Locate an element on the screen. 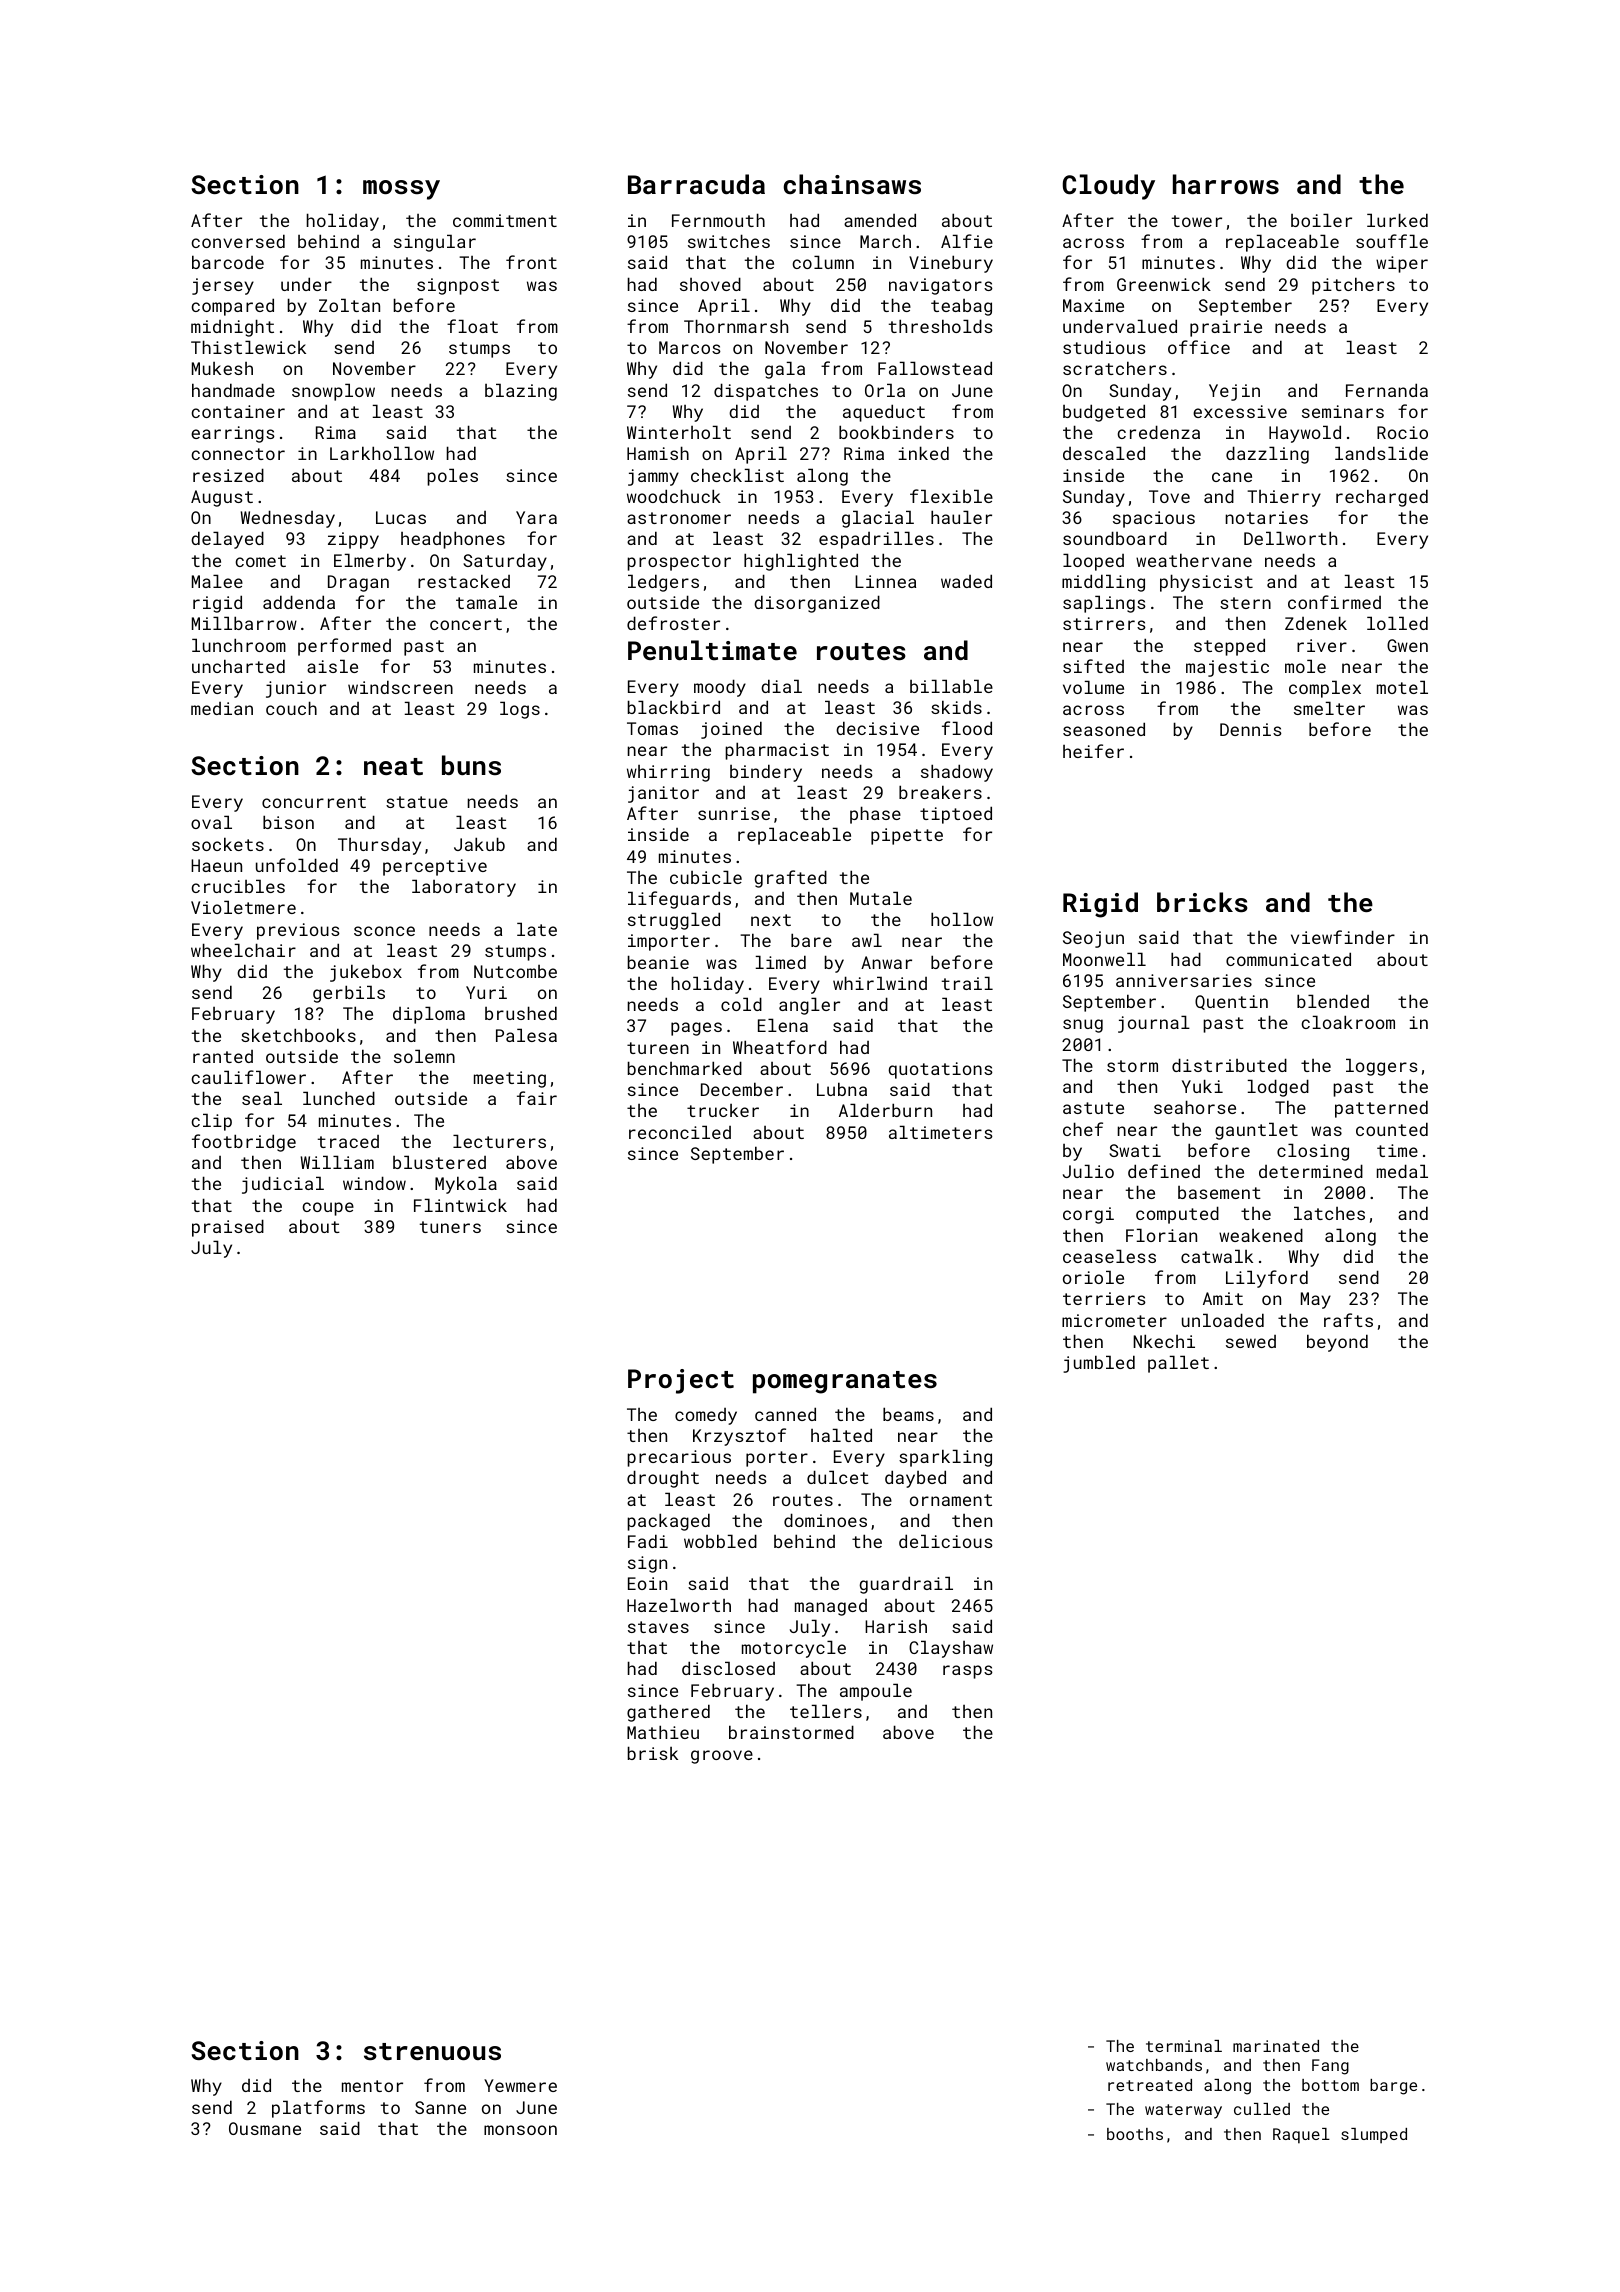 The image size is (1620, 2292). Yewmere is located at coordinates (520, 2085).
